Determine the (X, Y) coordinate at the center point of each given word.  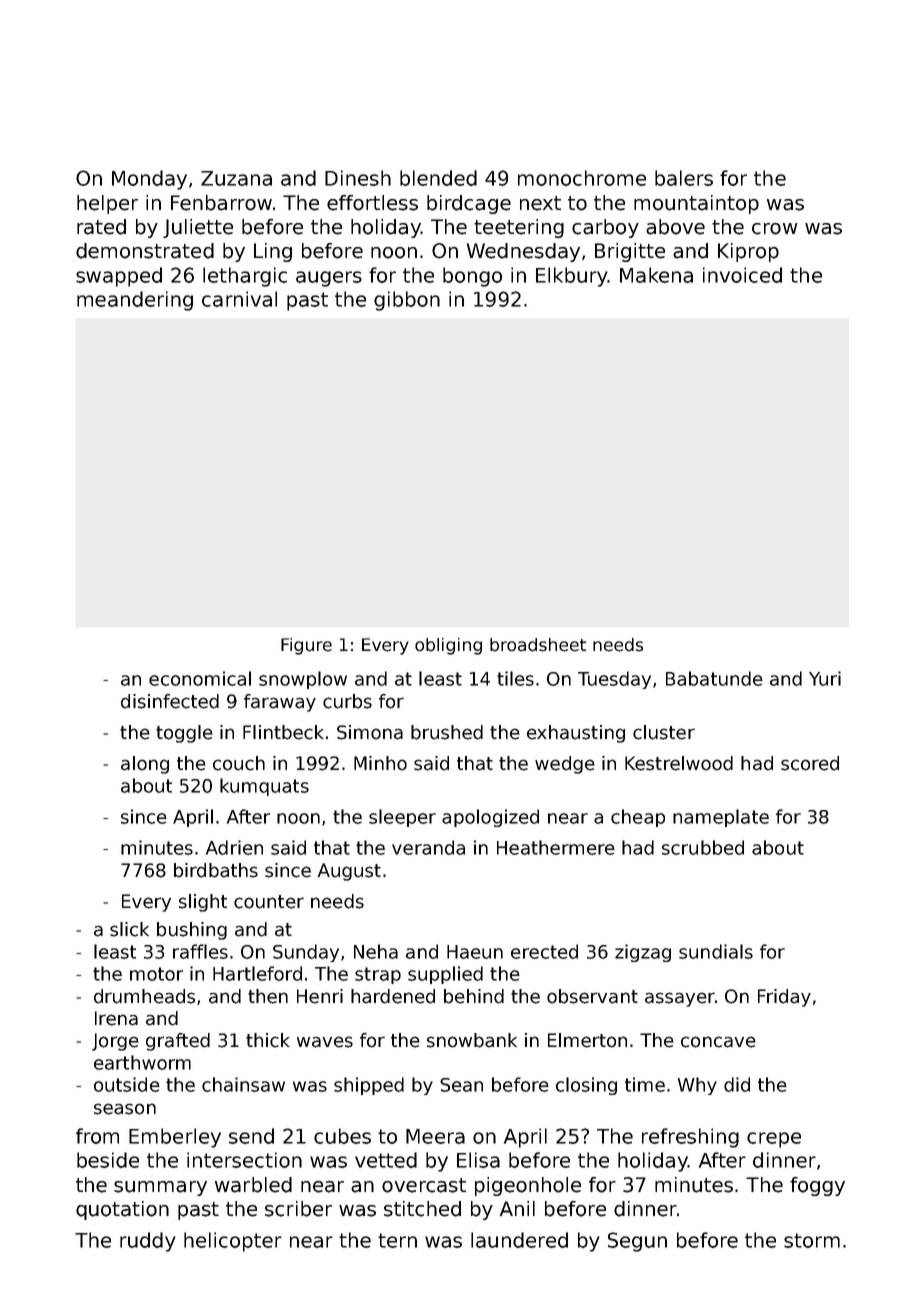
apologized (490, 818)
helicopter (233, 1242)
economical (200, 678)
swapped (119, 277)
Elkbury (572, 277)
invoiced (742, 275)
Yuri (825, 678)
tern (397, 1240)
